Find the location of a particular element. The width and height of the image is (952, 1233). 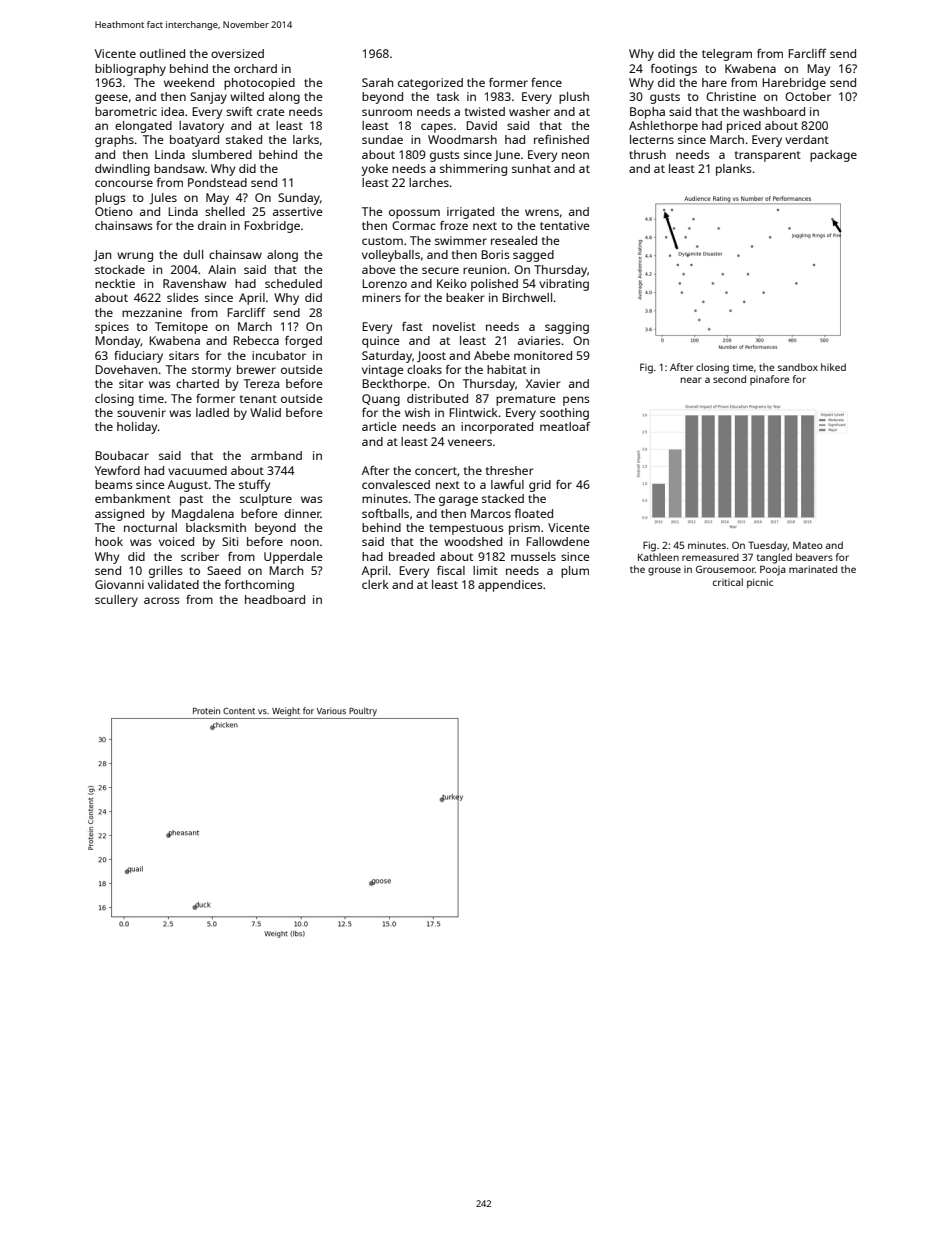

meatloaf is located at coordinates (565, 426).
